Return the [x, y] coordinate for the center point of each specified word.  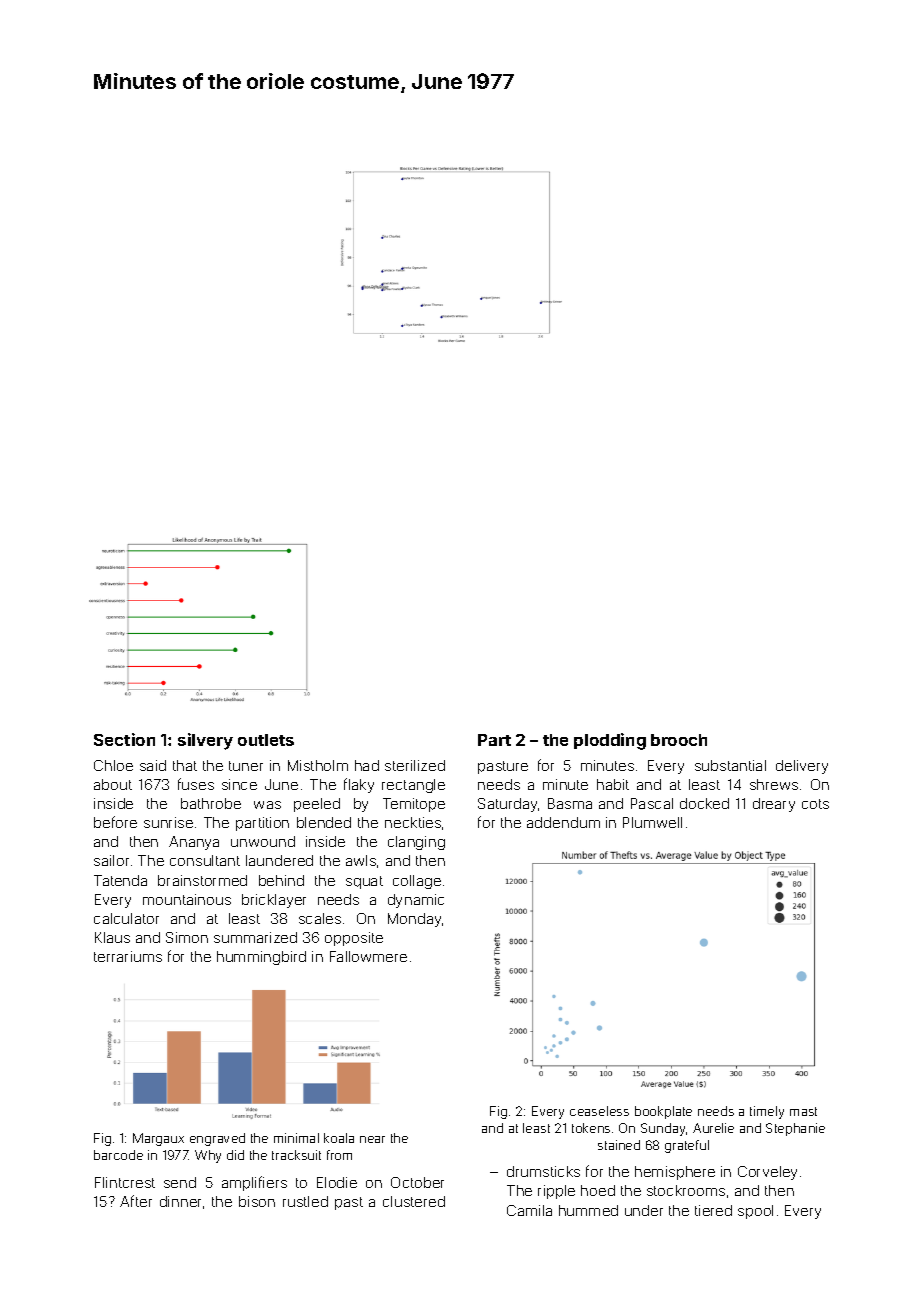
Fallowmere [368, 956]
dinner [180, 1201]
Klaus [112, 937]
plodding [610, 741]
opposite [354, 939]
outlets [266, 740]
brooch [679, 740]
